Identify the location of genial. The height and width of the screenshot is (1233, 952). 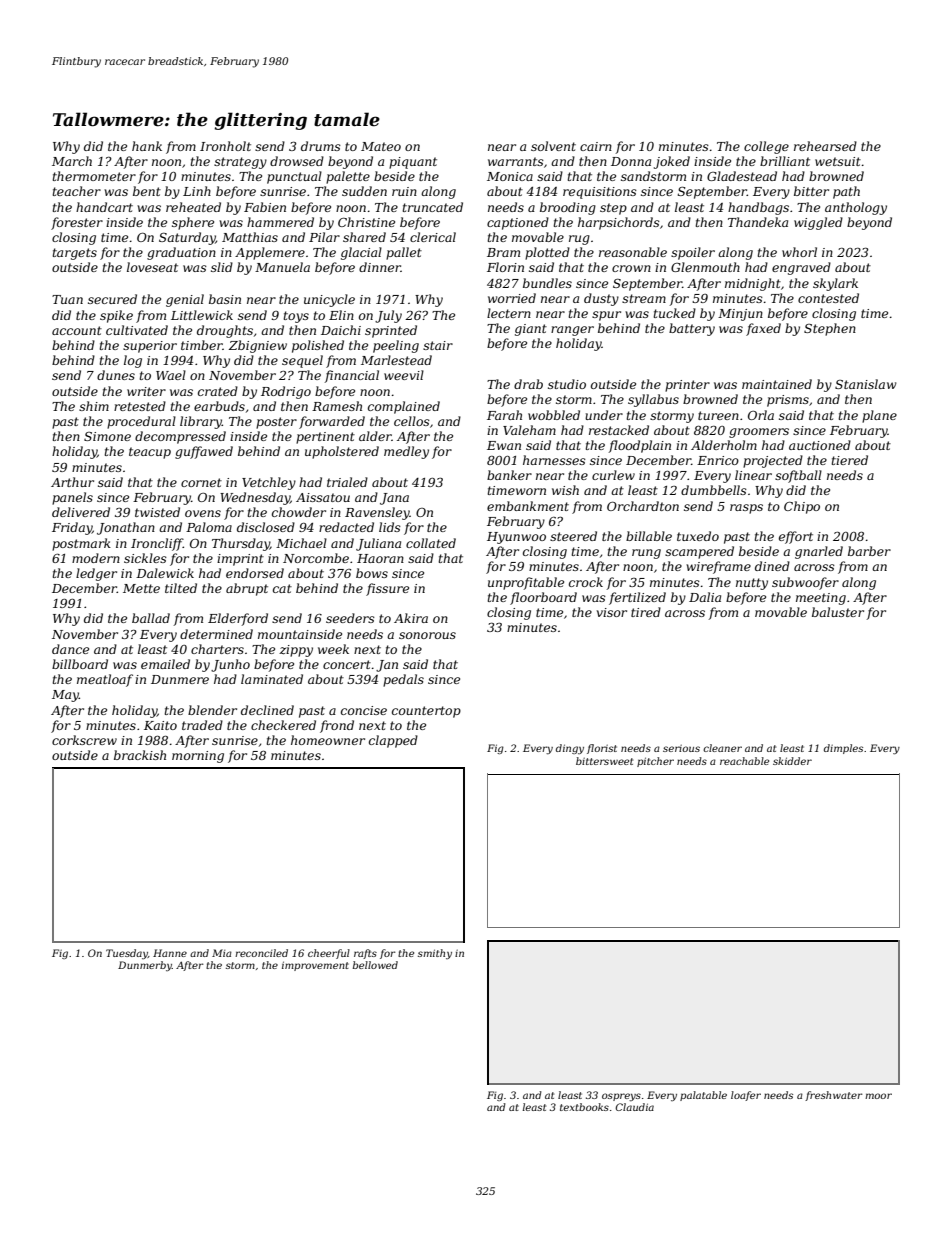
(185, 300).
